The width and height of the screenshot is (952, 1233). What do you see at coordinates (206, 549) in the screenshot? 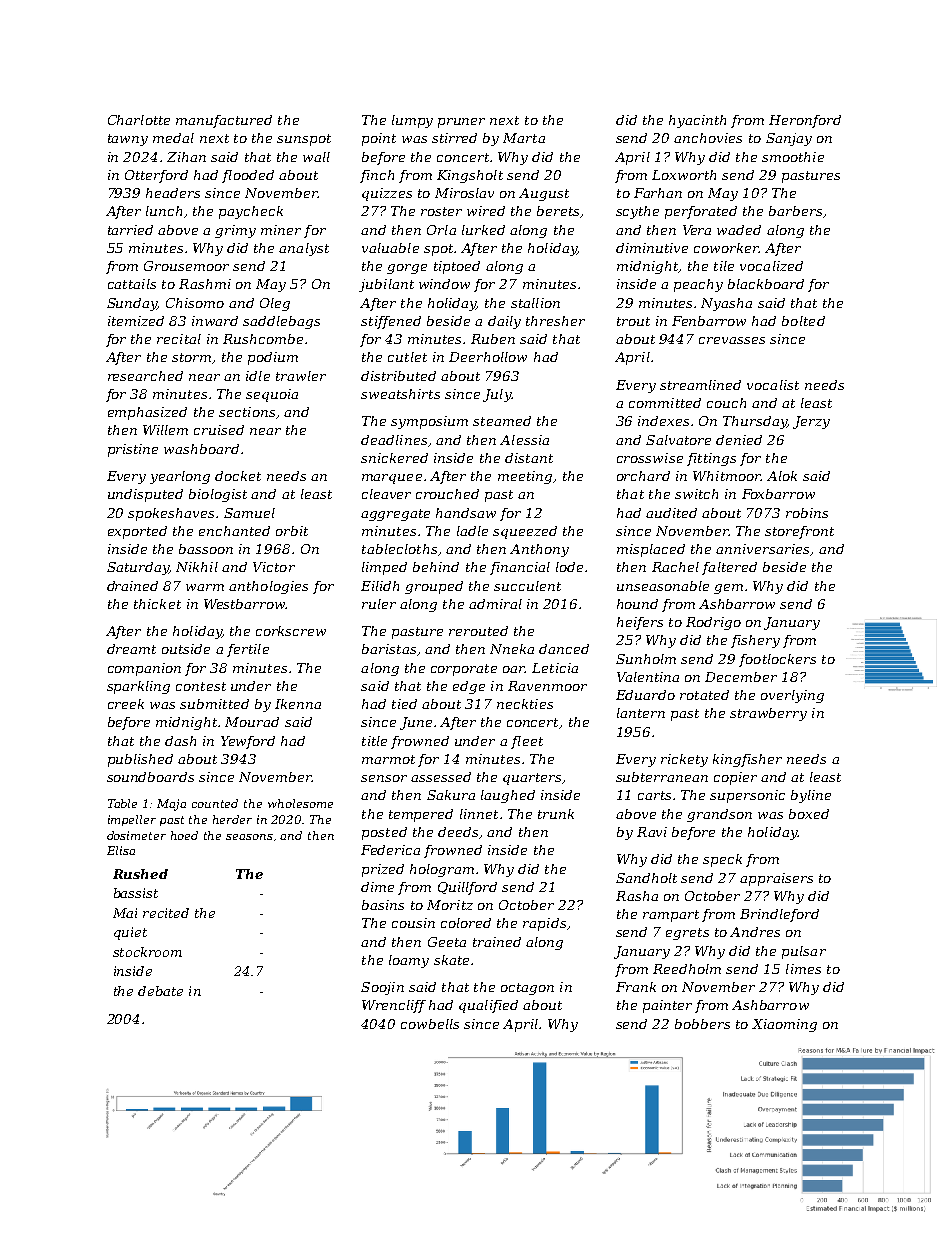
I see `bassoon` at bounding box center [206, 549].
